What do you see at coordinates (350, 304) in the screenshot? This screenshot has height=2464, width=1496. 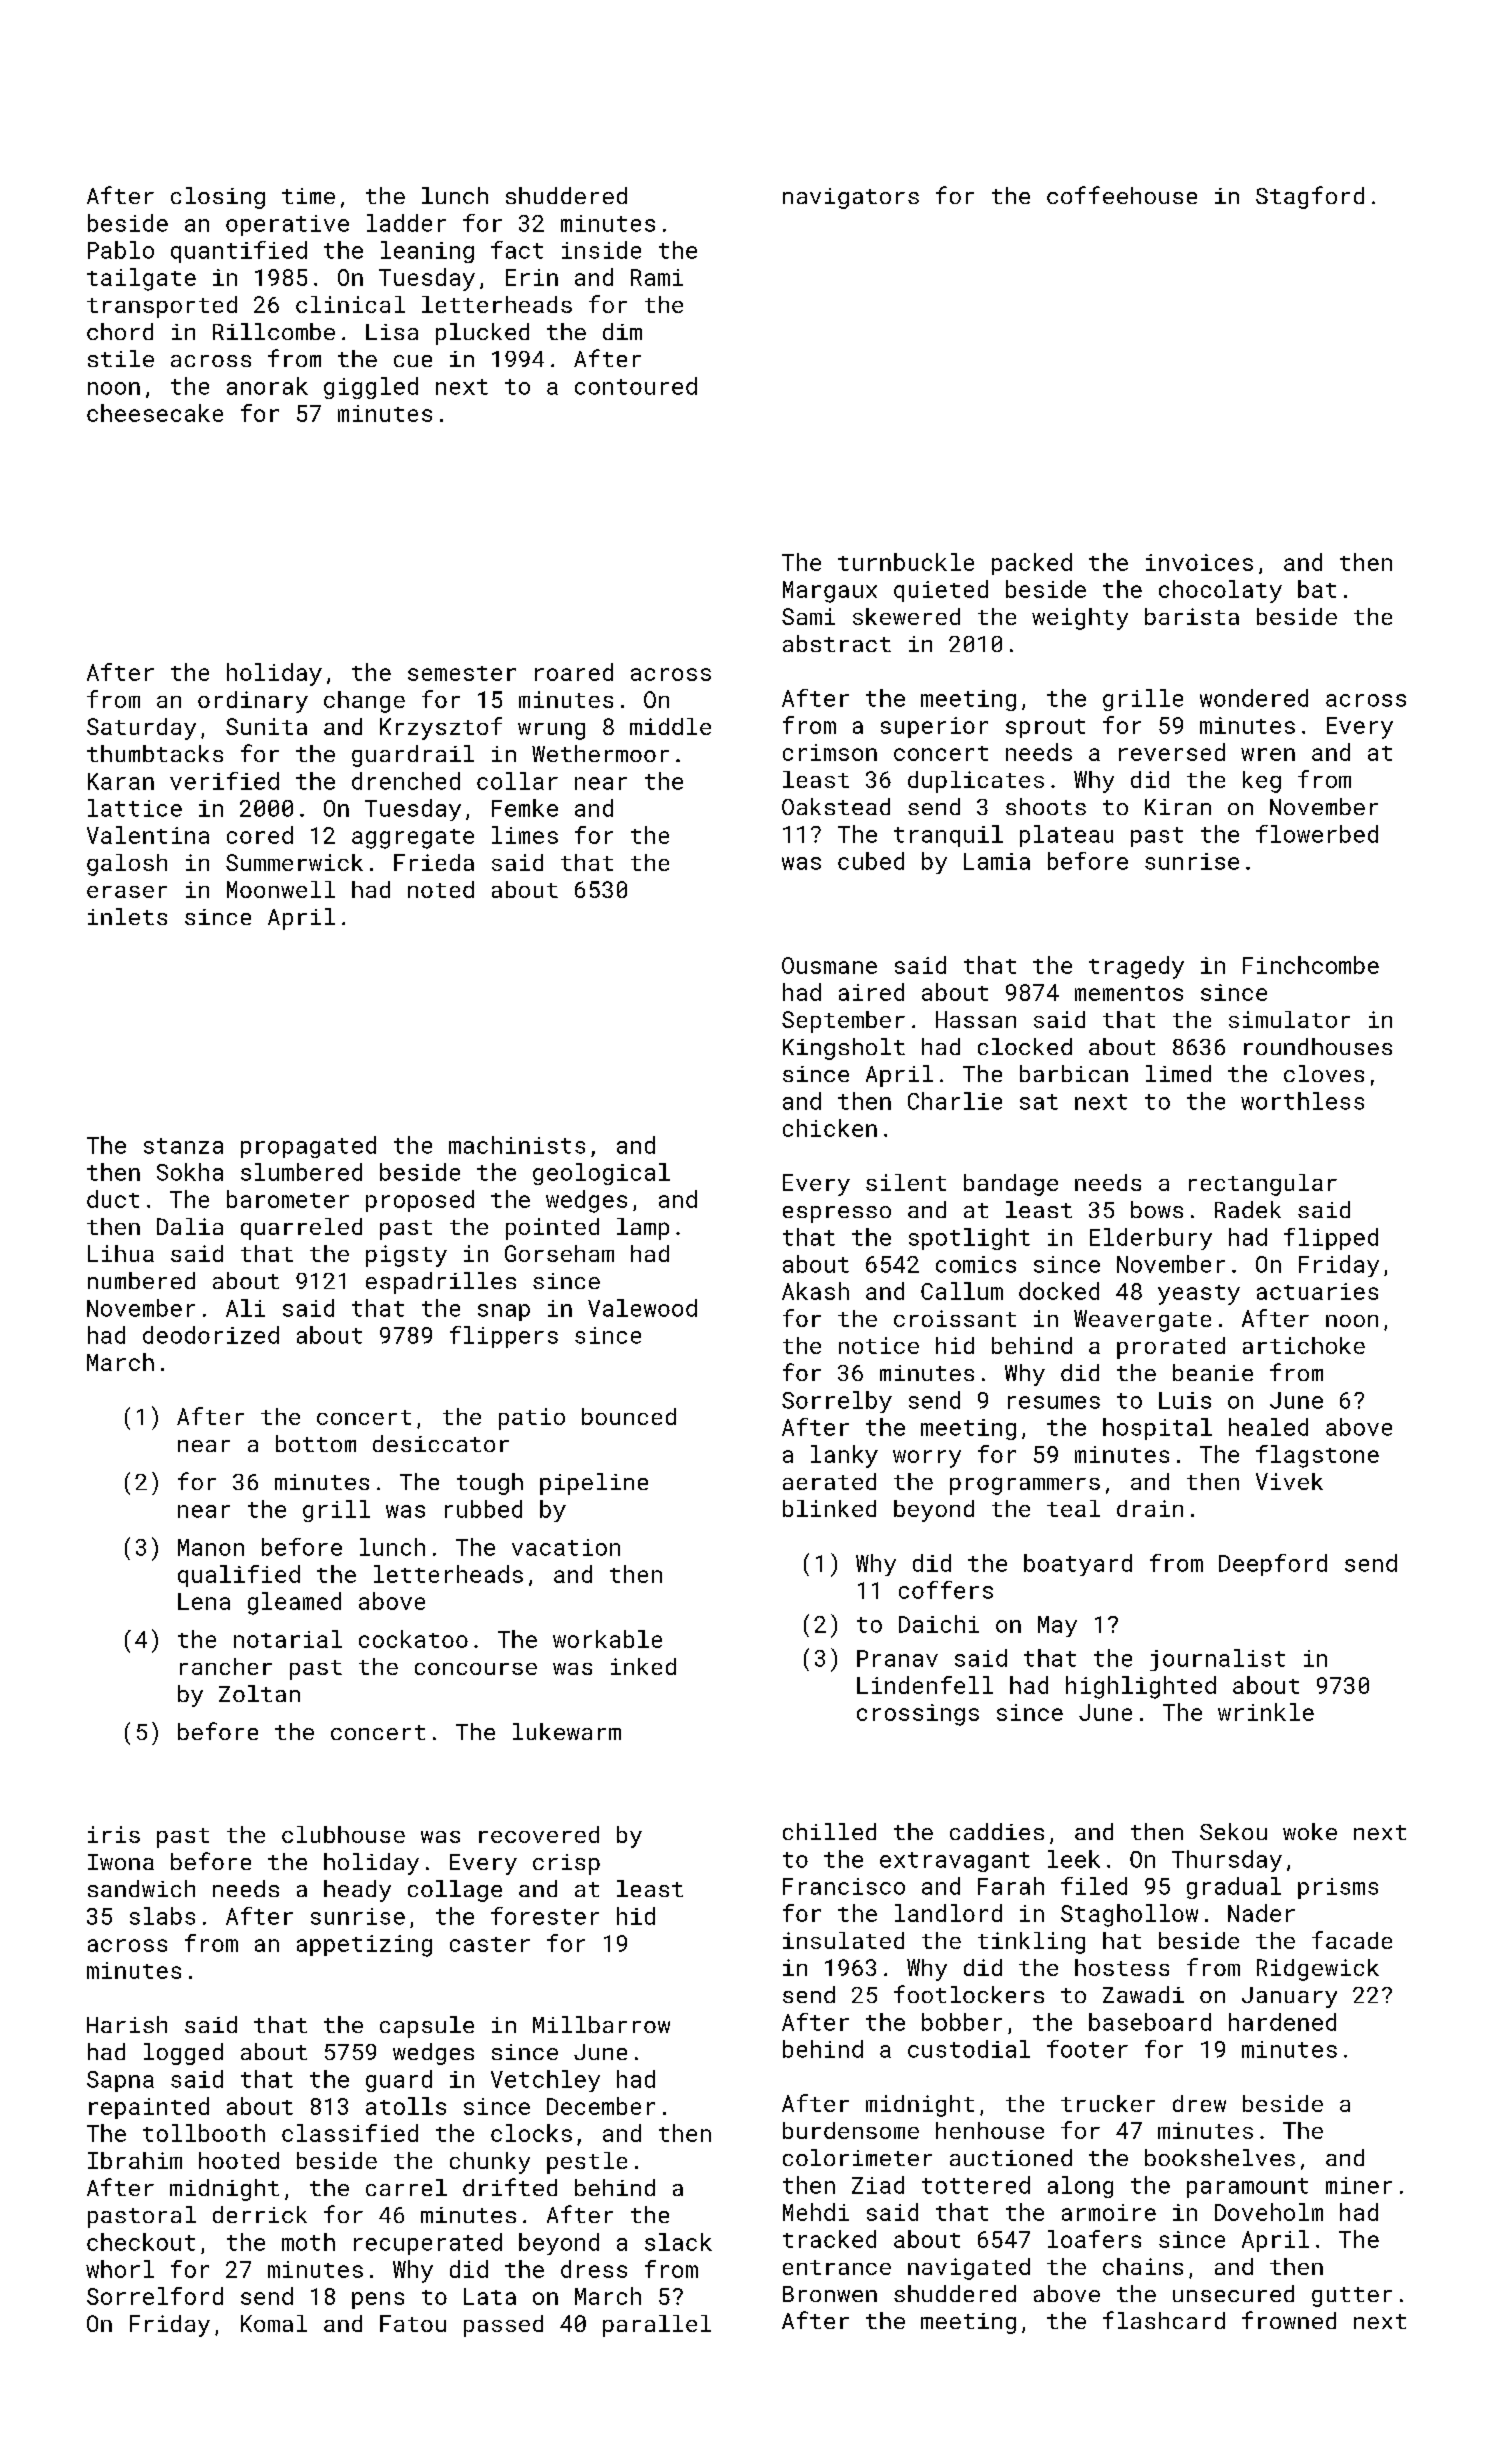 I see `clinical` at bounding box center [350, 304].
